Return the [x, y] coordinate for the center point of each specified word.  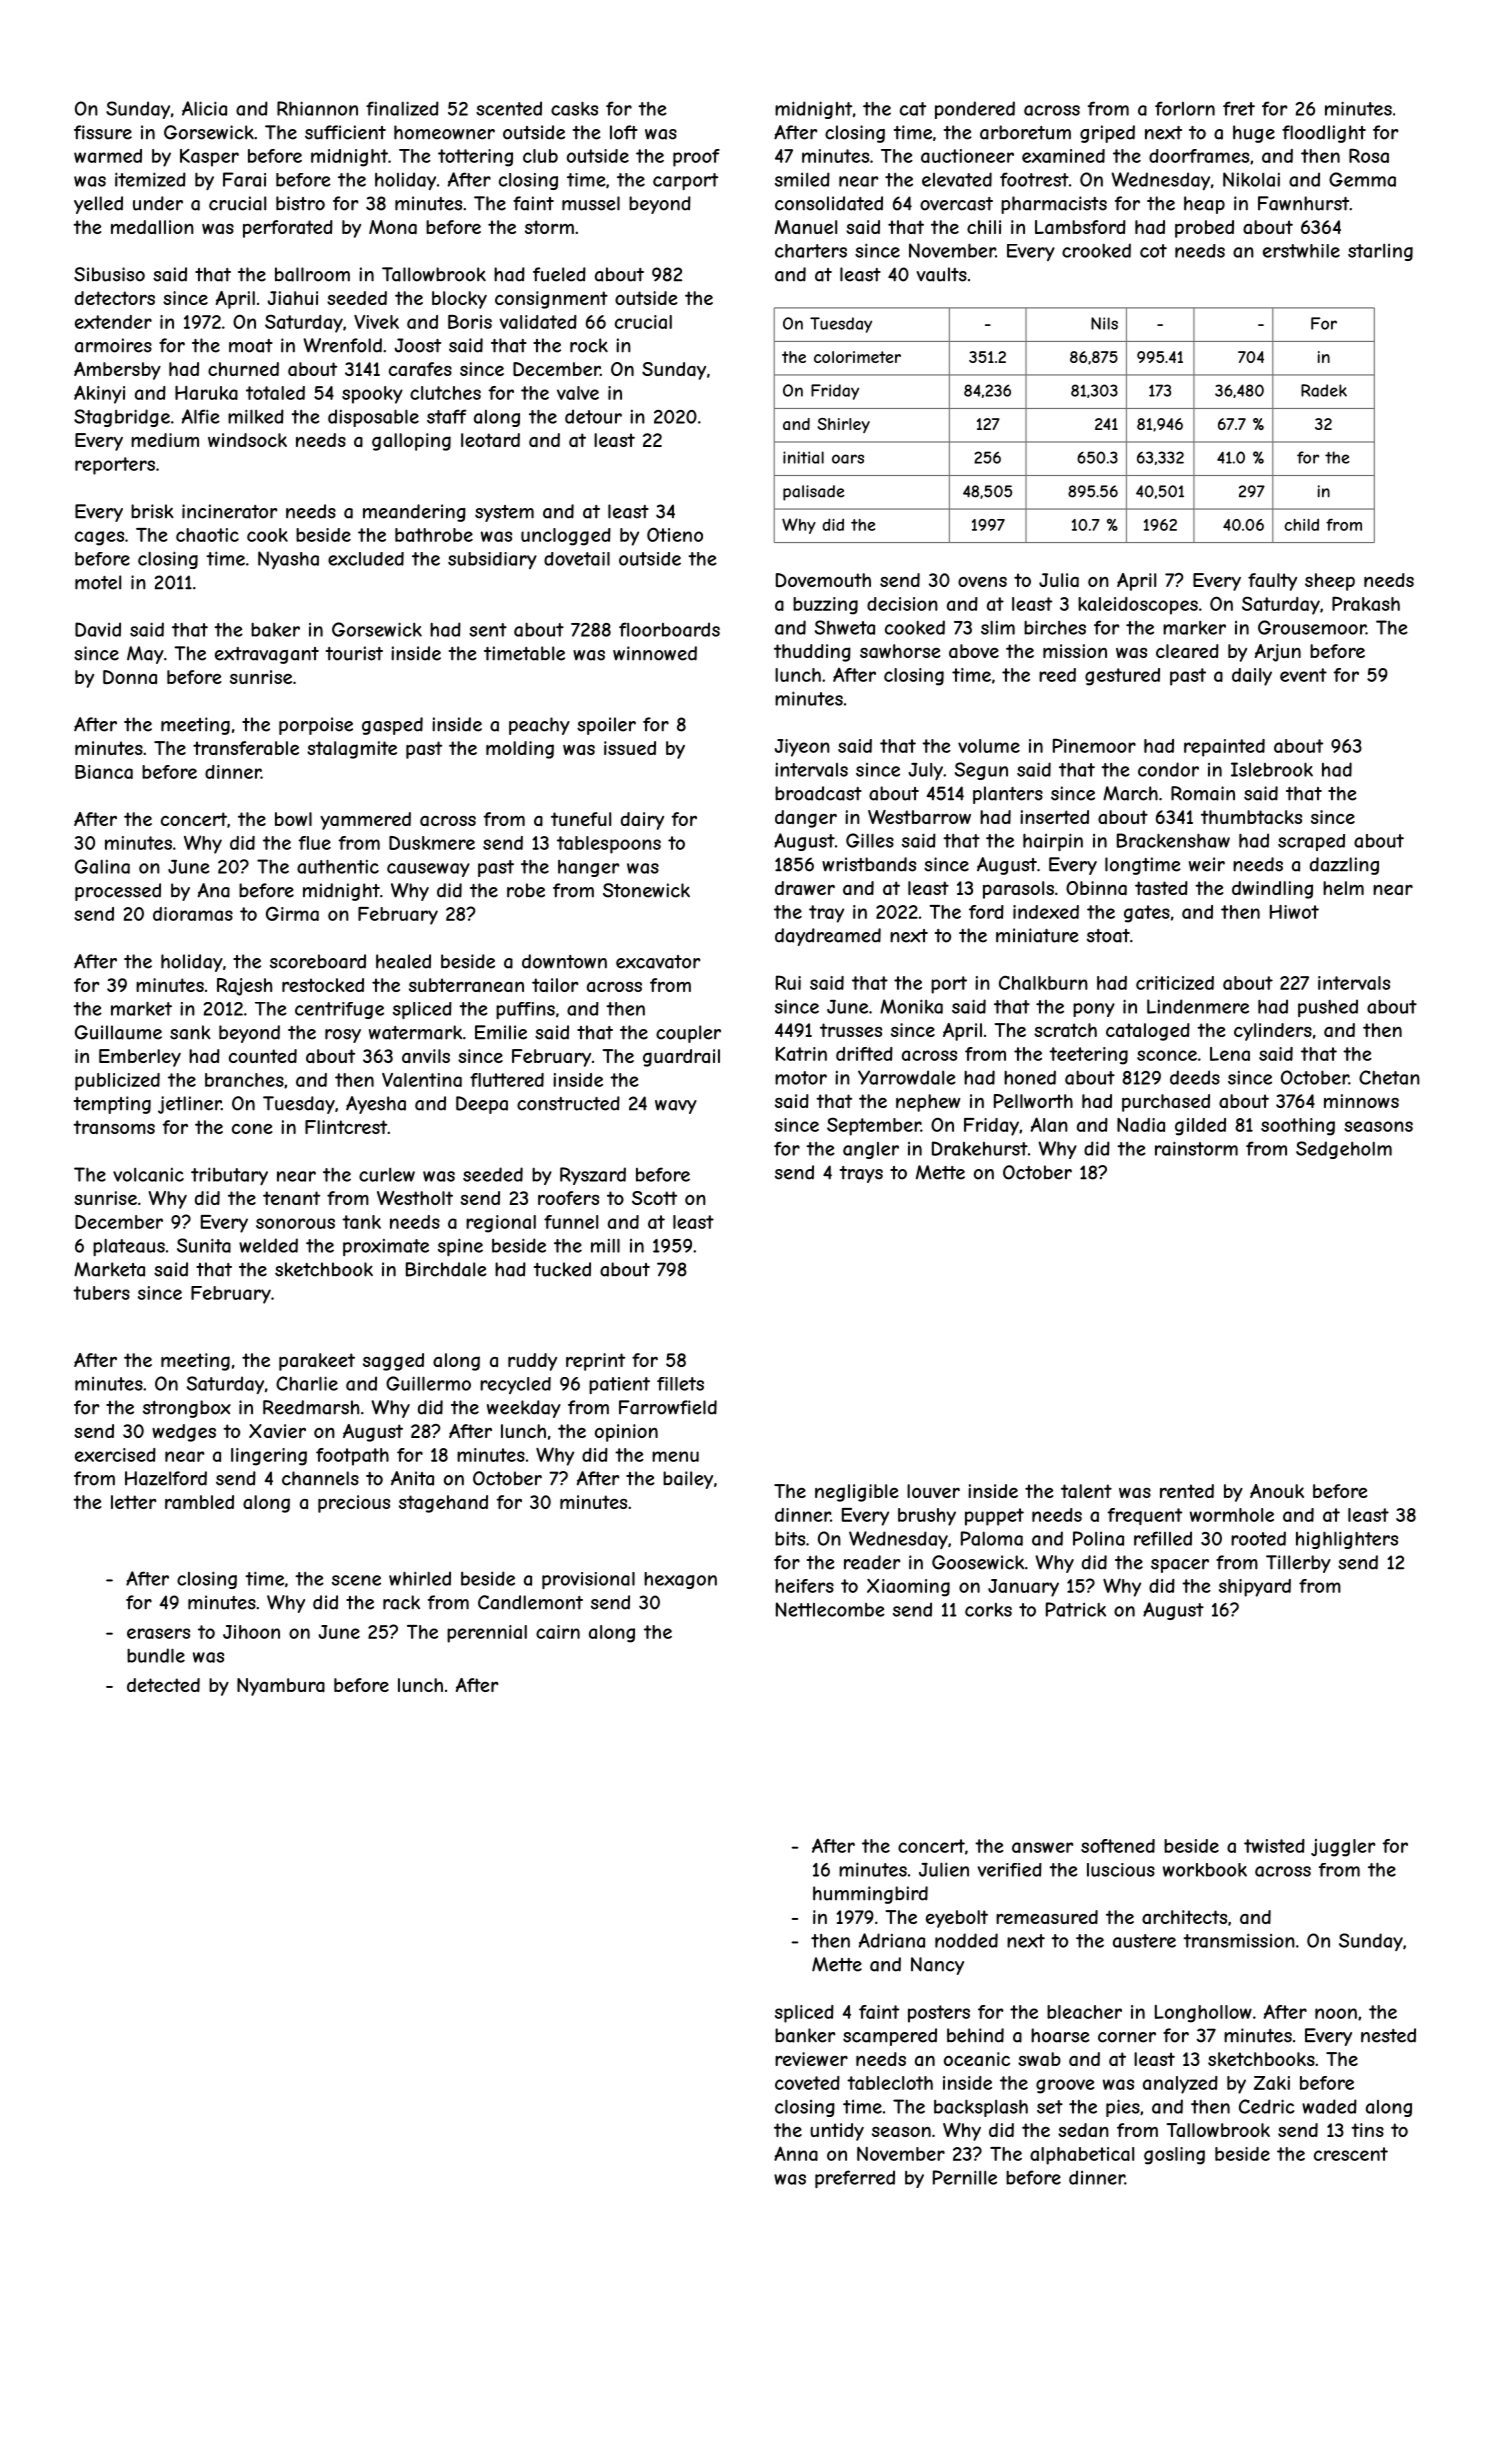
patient [619, 1385]
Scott [654, 1198]
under [158, 203]
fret [1239, 108]
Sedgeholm [1344, 1150]
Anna [796, 2153]
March [1130, 793]
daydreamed [828, 937]
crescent [1351, 2154]
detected [163, 1685]
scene [356, 1580]
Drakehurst [980, 1148]
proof [696, 158]
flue [314, 843]
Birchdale [446, 1269]
